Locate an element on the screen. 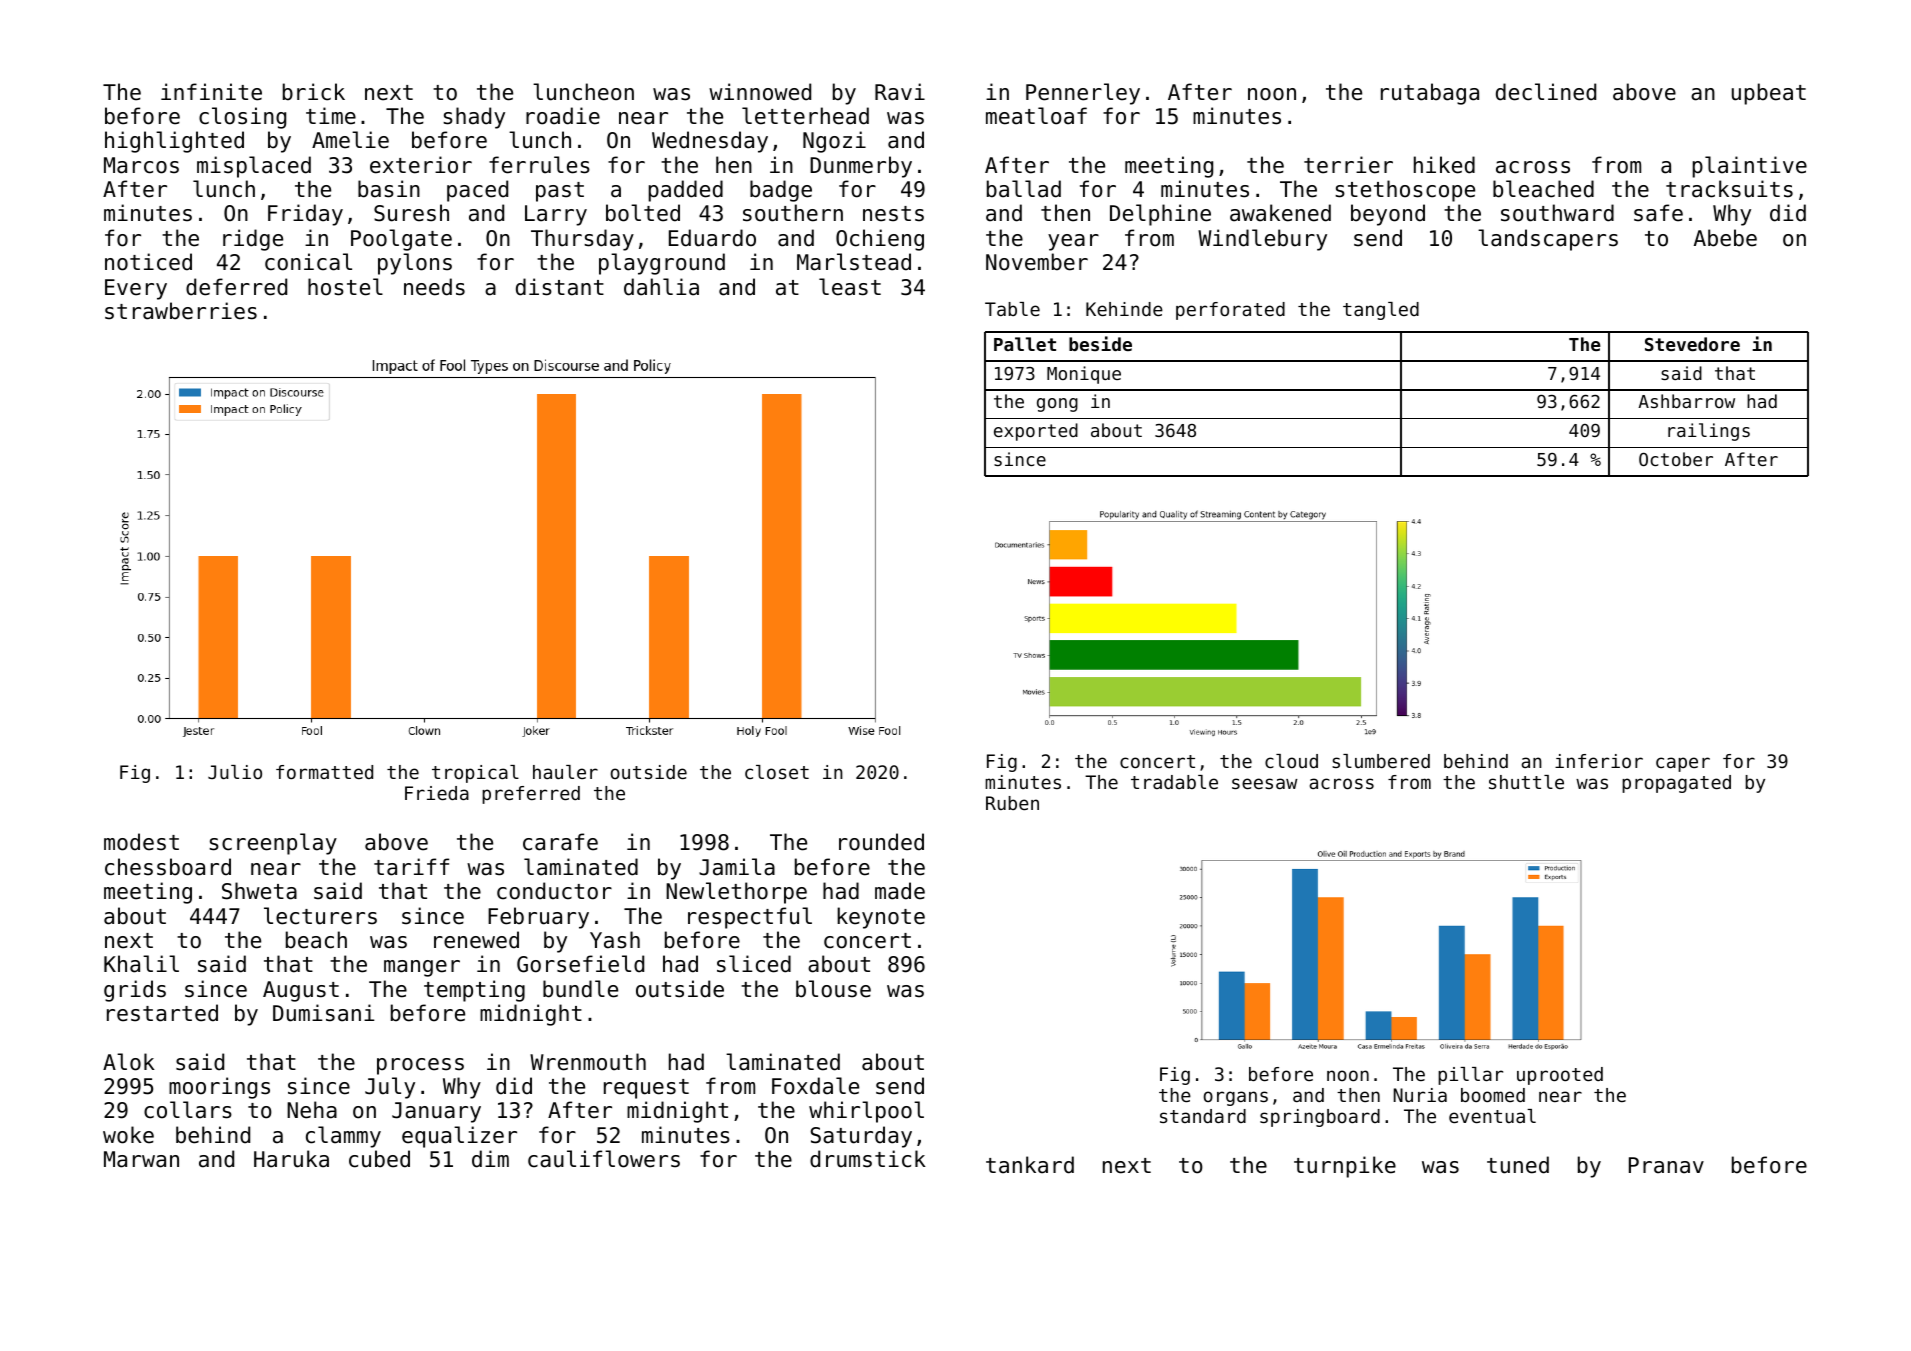  Pranav is located at coordinates (1666, 1165).
